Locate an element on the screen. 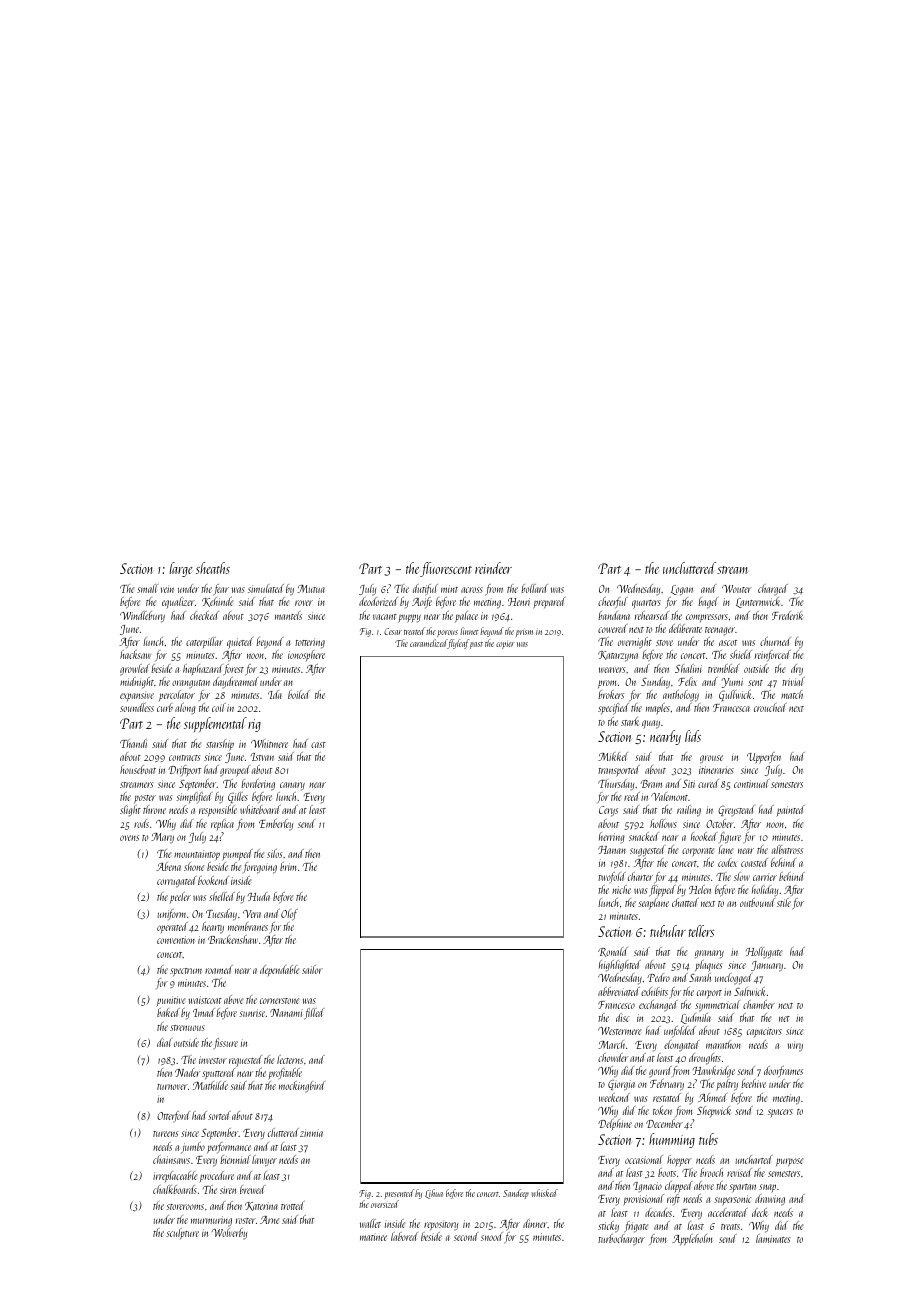 The width and height of the screenshot is (924, 1308). Cerys is located at coordinates (608, 811).
